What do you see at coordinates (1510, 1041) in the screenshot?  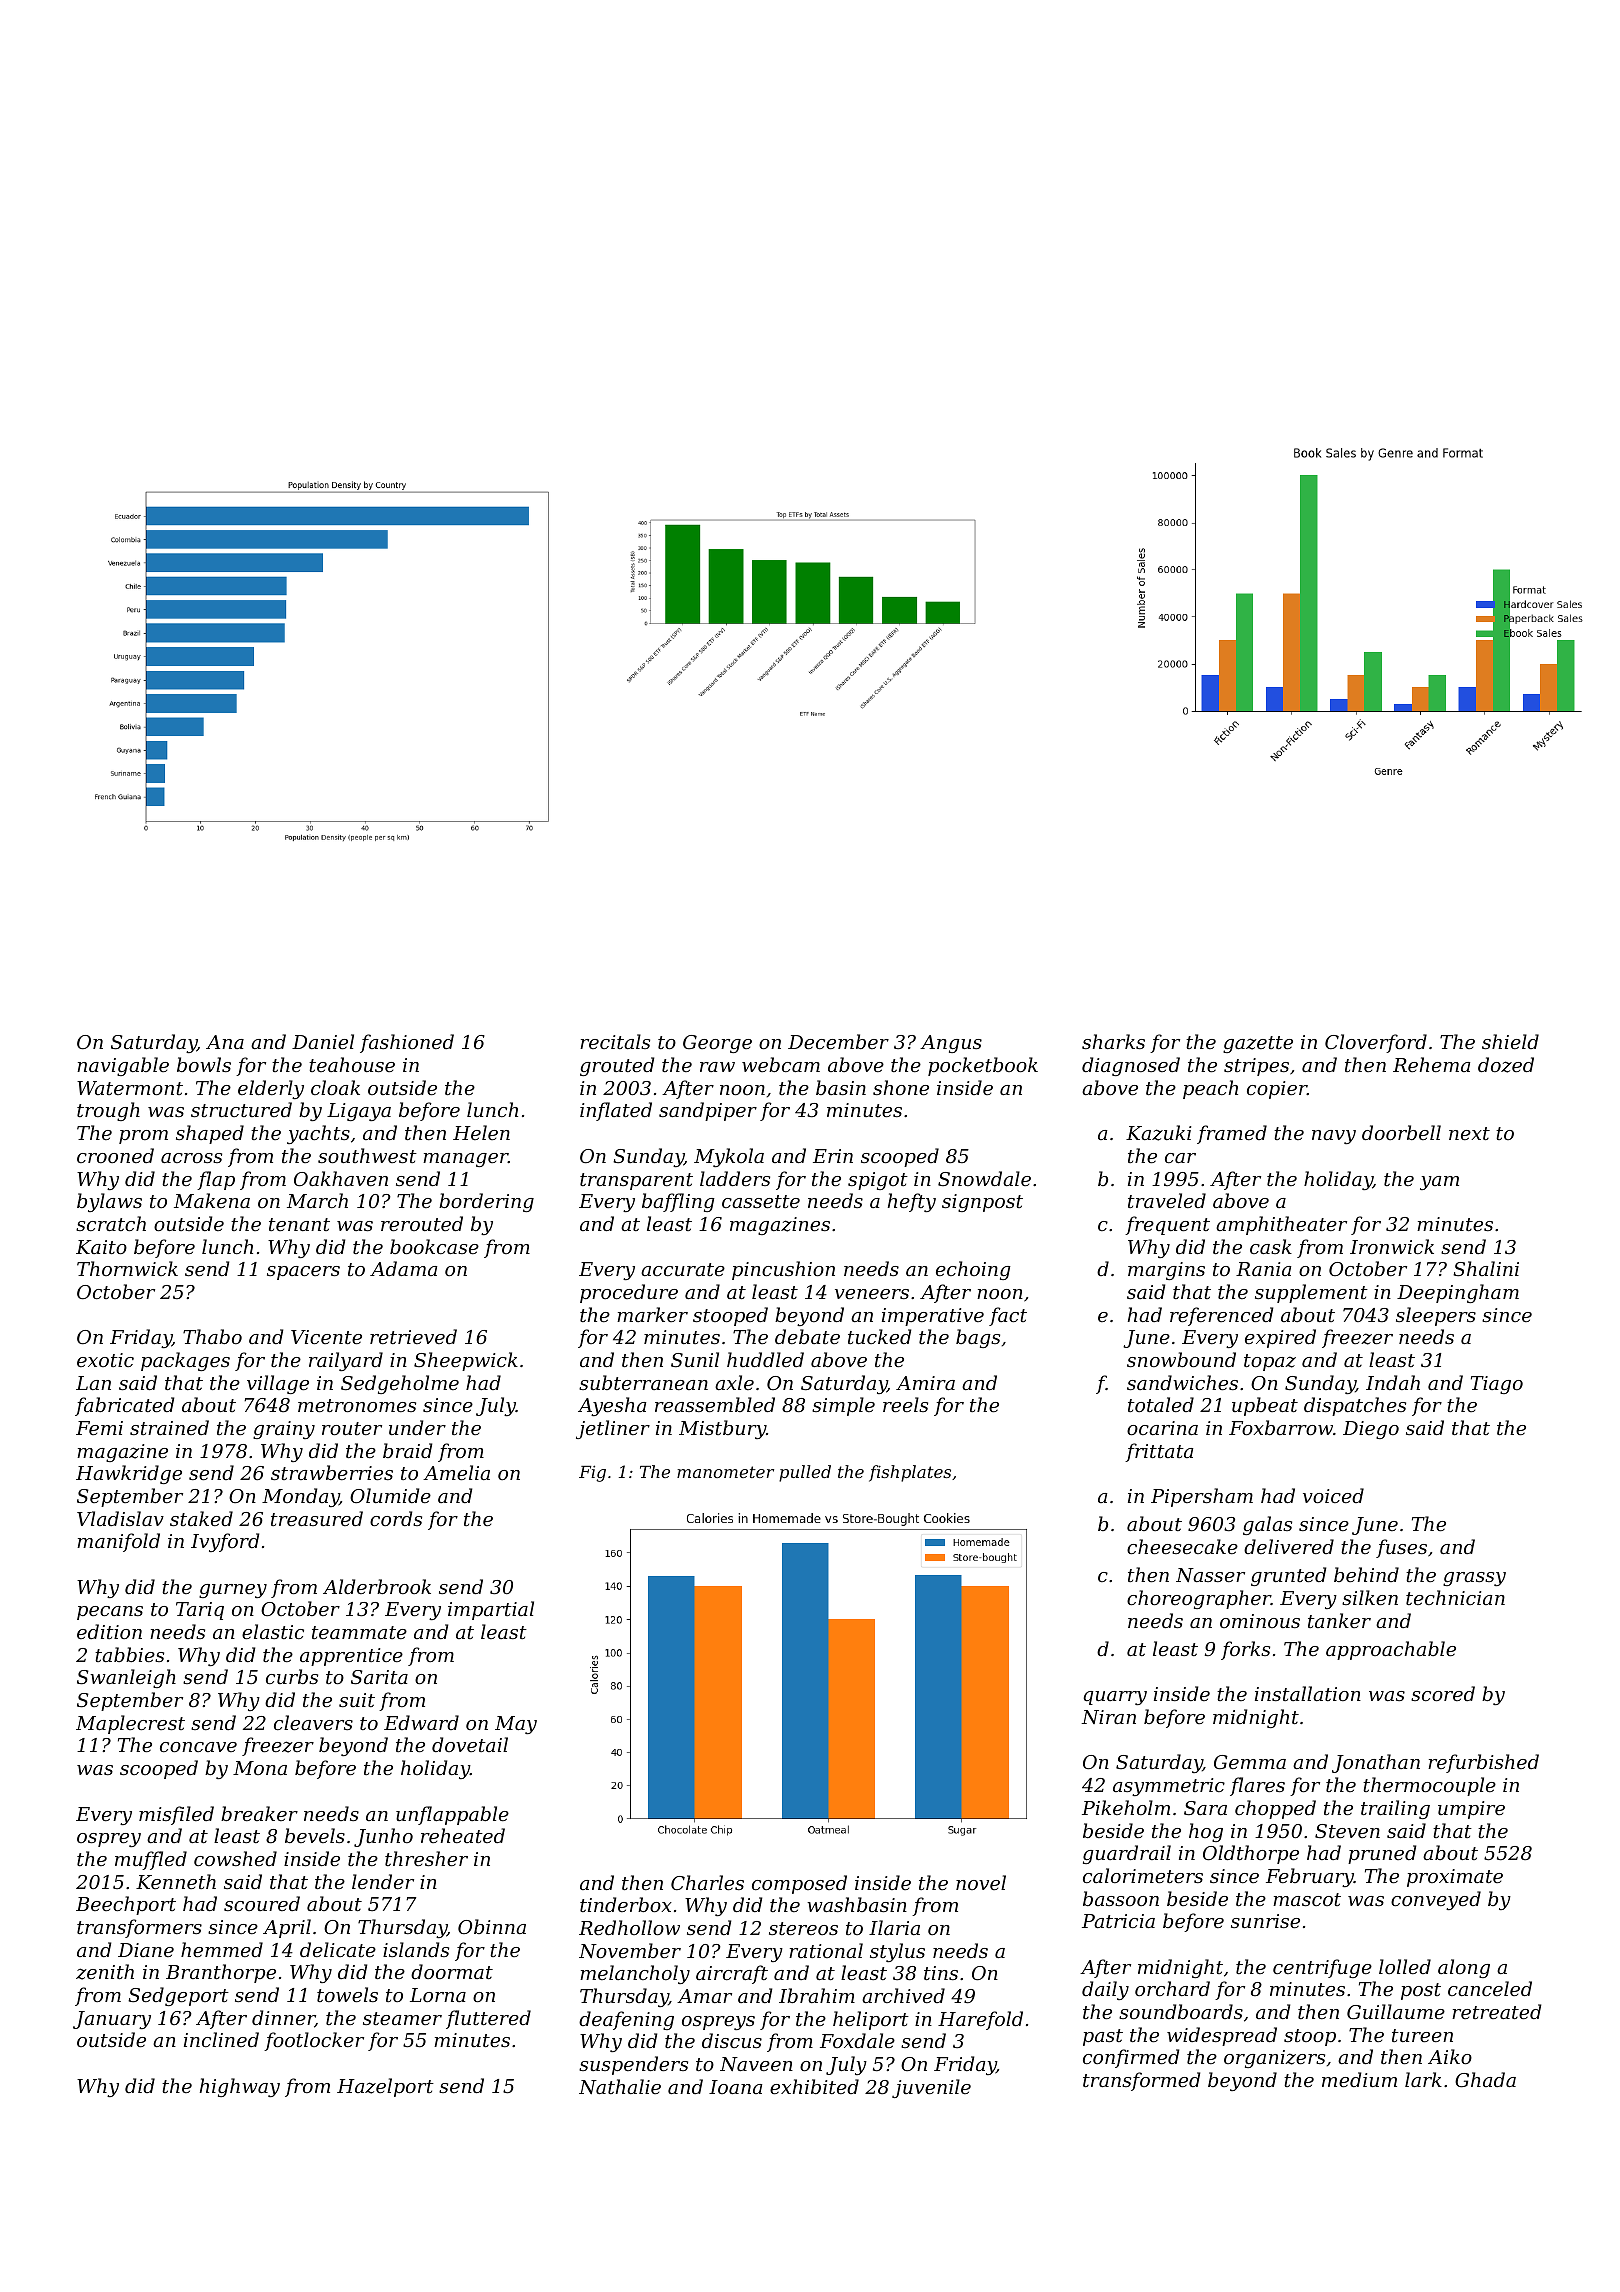 I see `shield` at bounding box center [1510, 1041].
